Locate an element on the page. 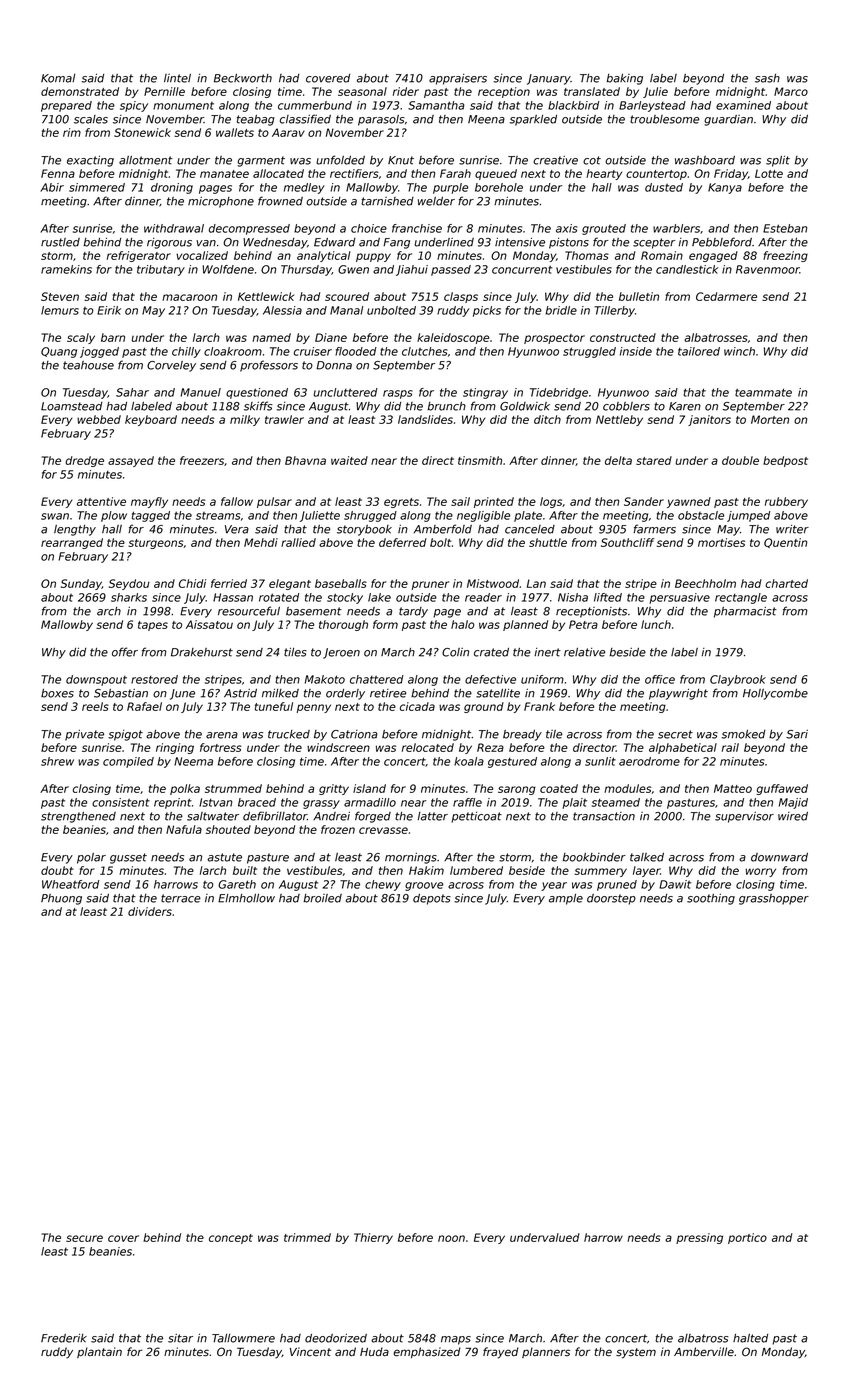 The image size is (849, 1400). refrigerator is located at coordinates (139, 256).
